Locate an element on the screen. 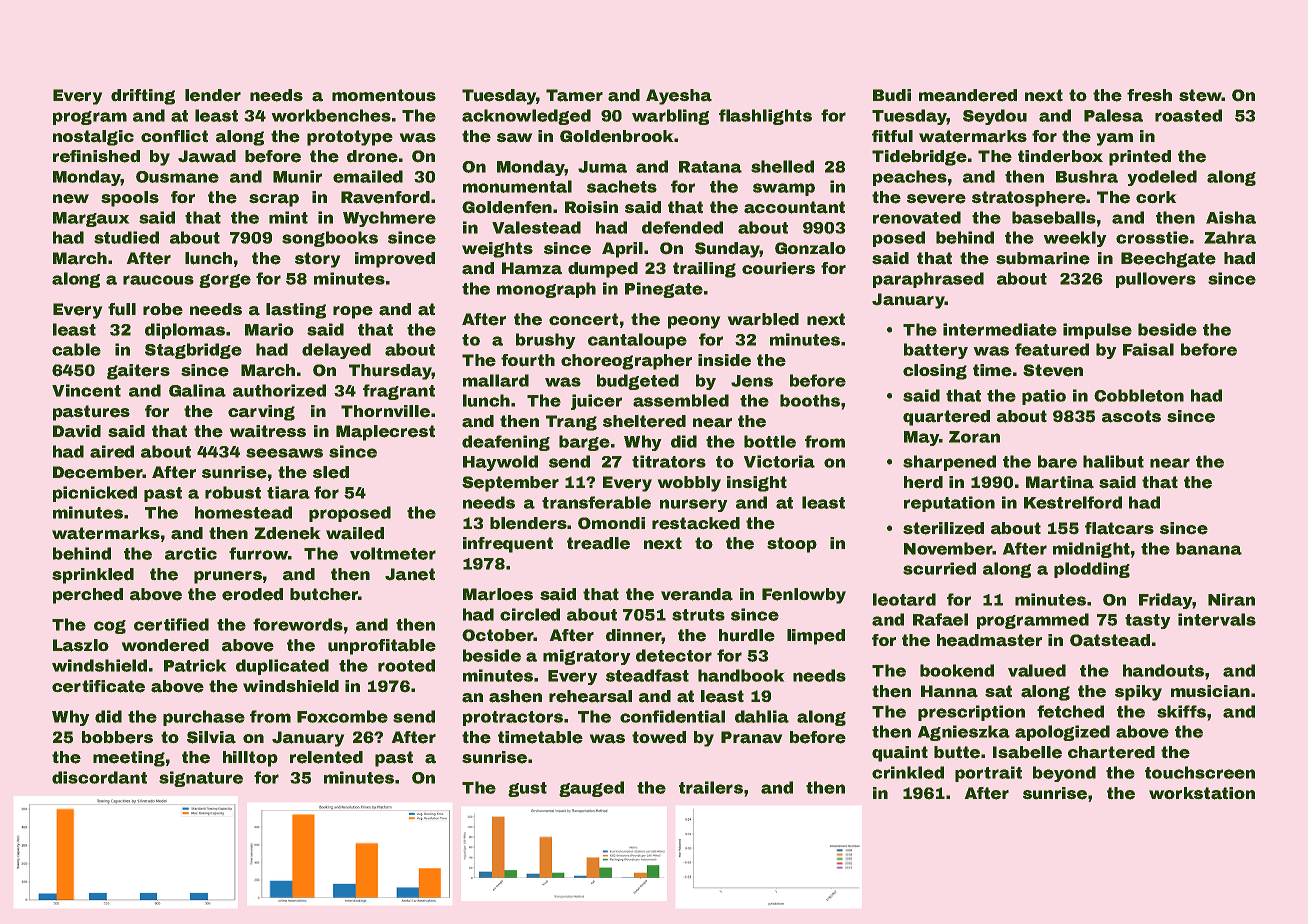 Image resolution: width=1308 pixels, height=924 pixels. Tamer is located at coordinates (574, 95).
